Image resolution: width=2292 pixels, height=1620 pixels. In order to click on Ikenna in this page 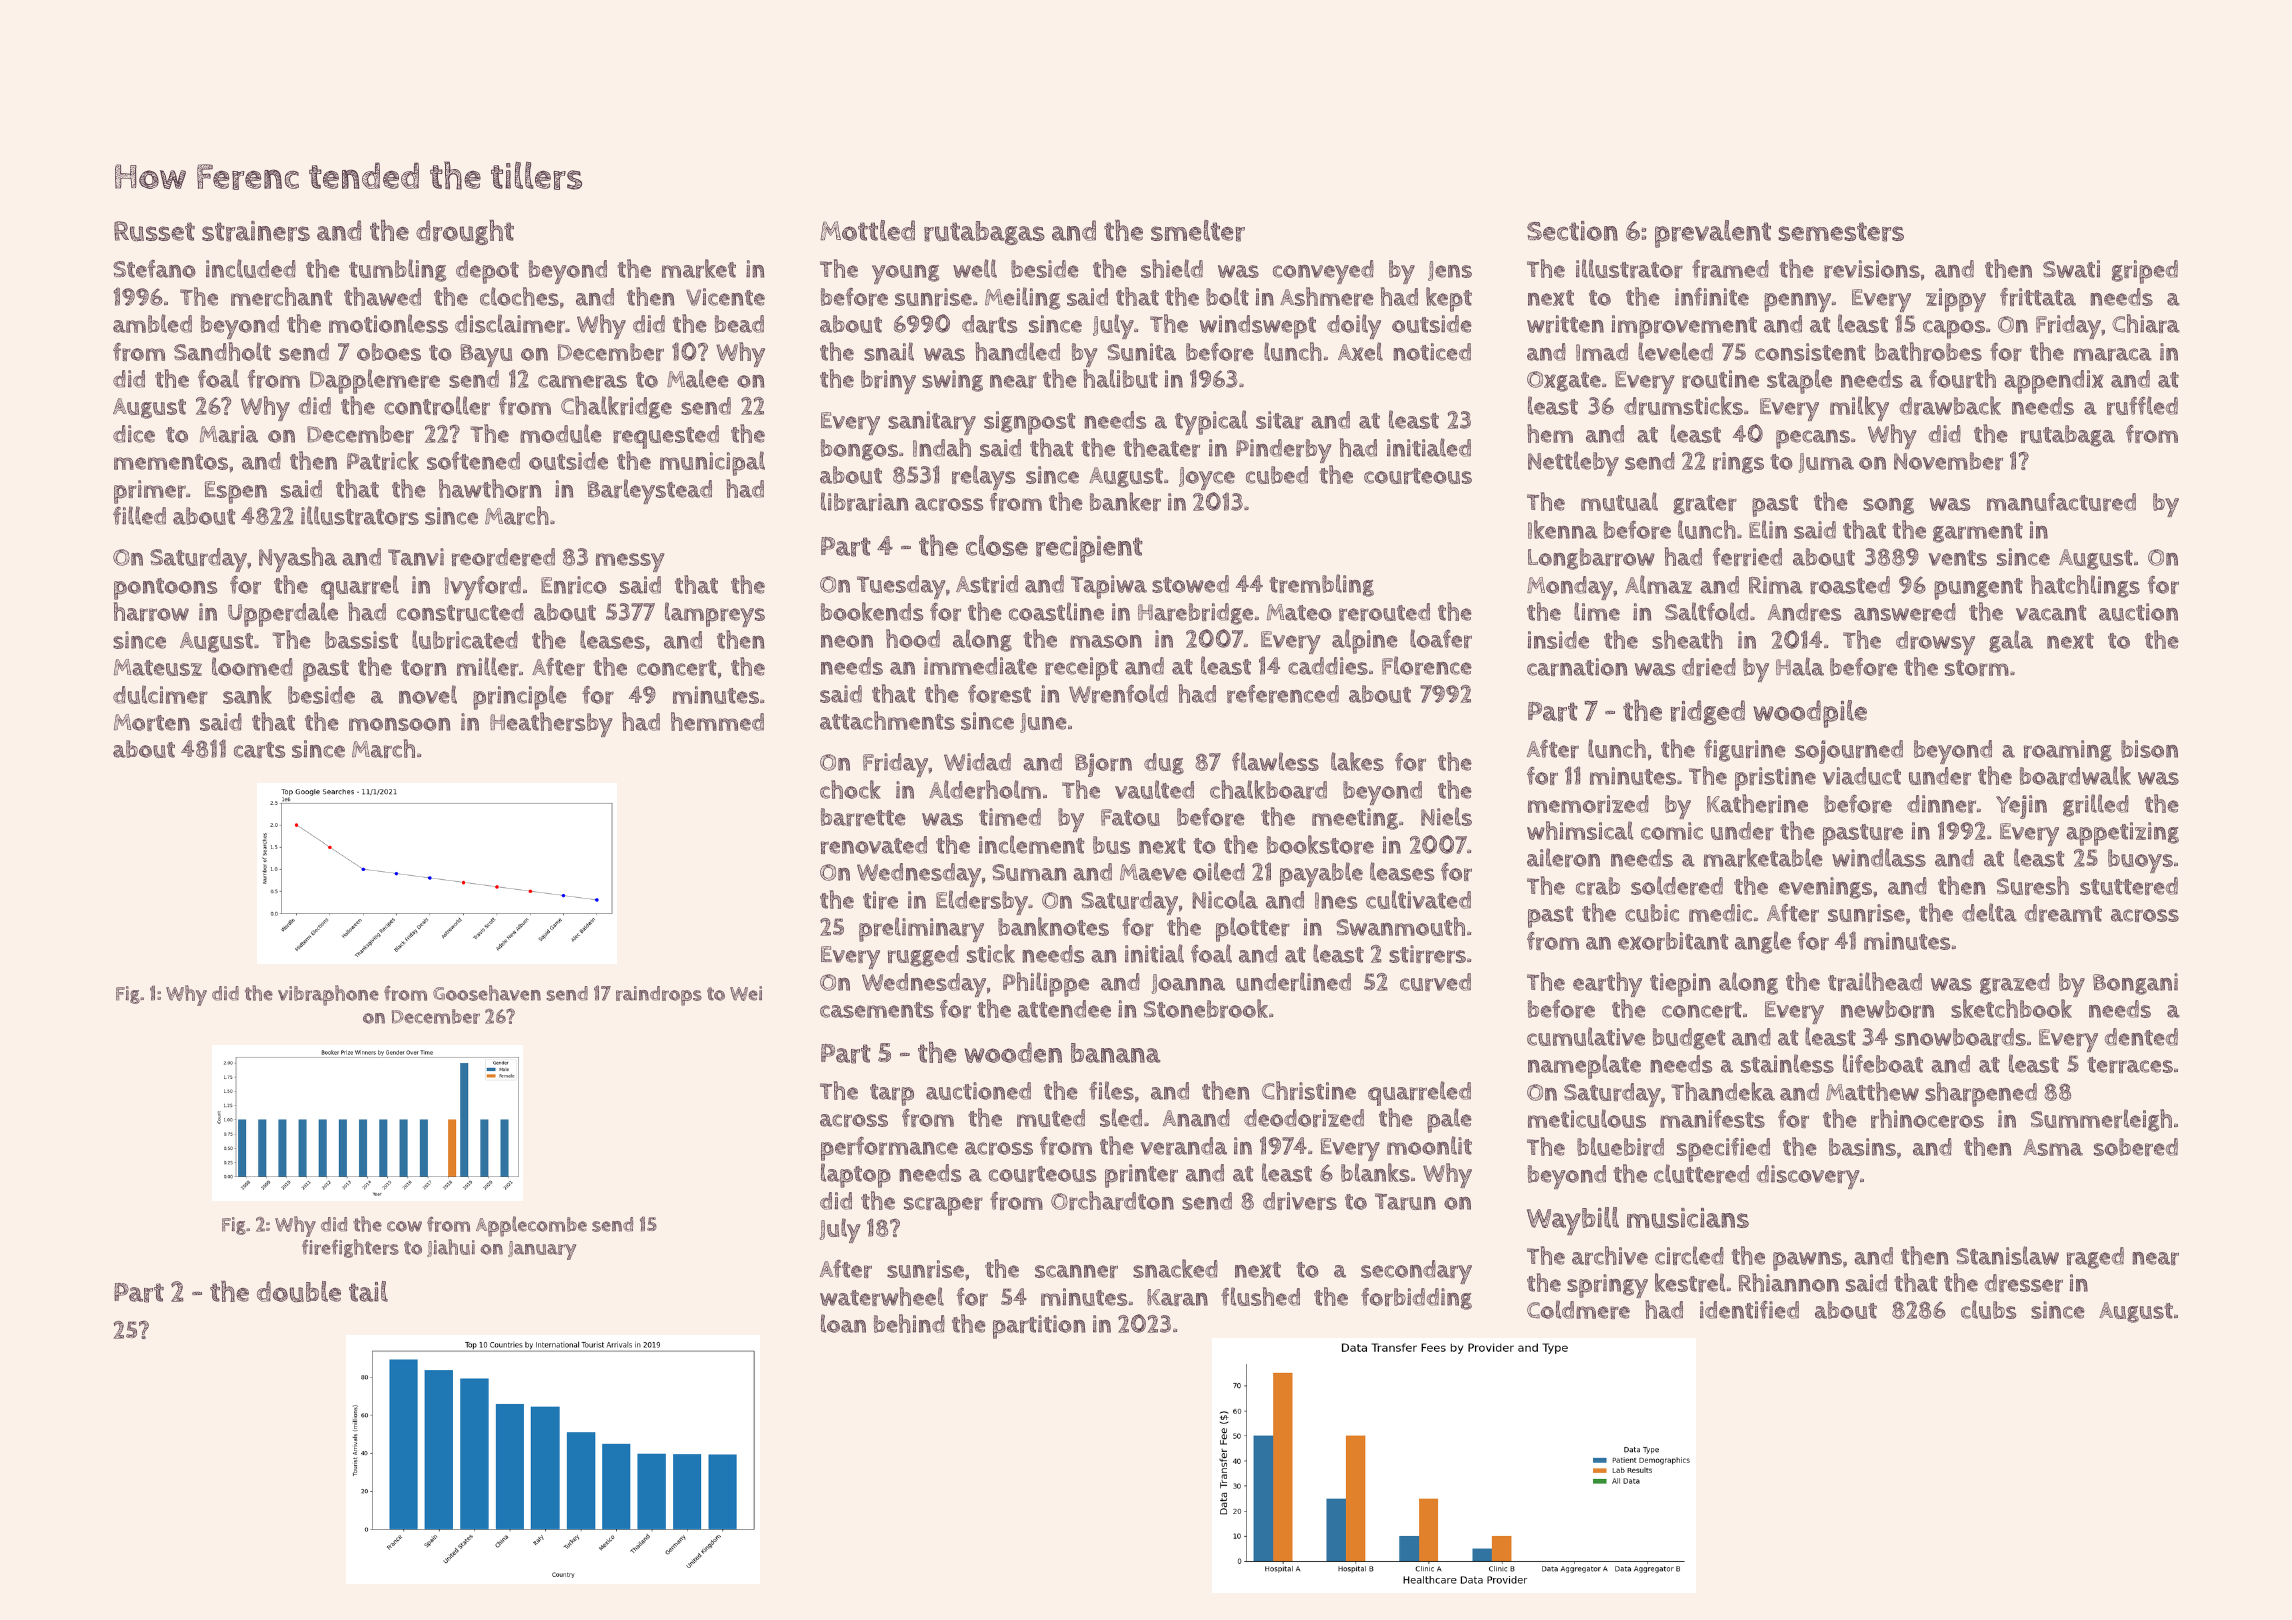, I will do `click(1563, 529)`.
